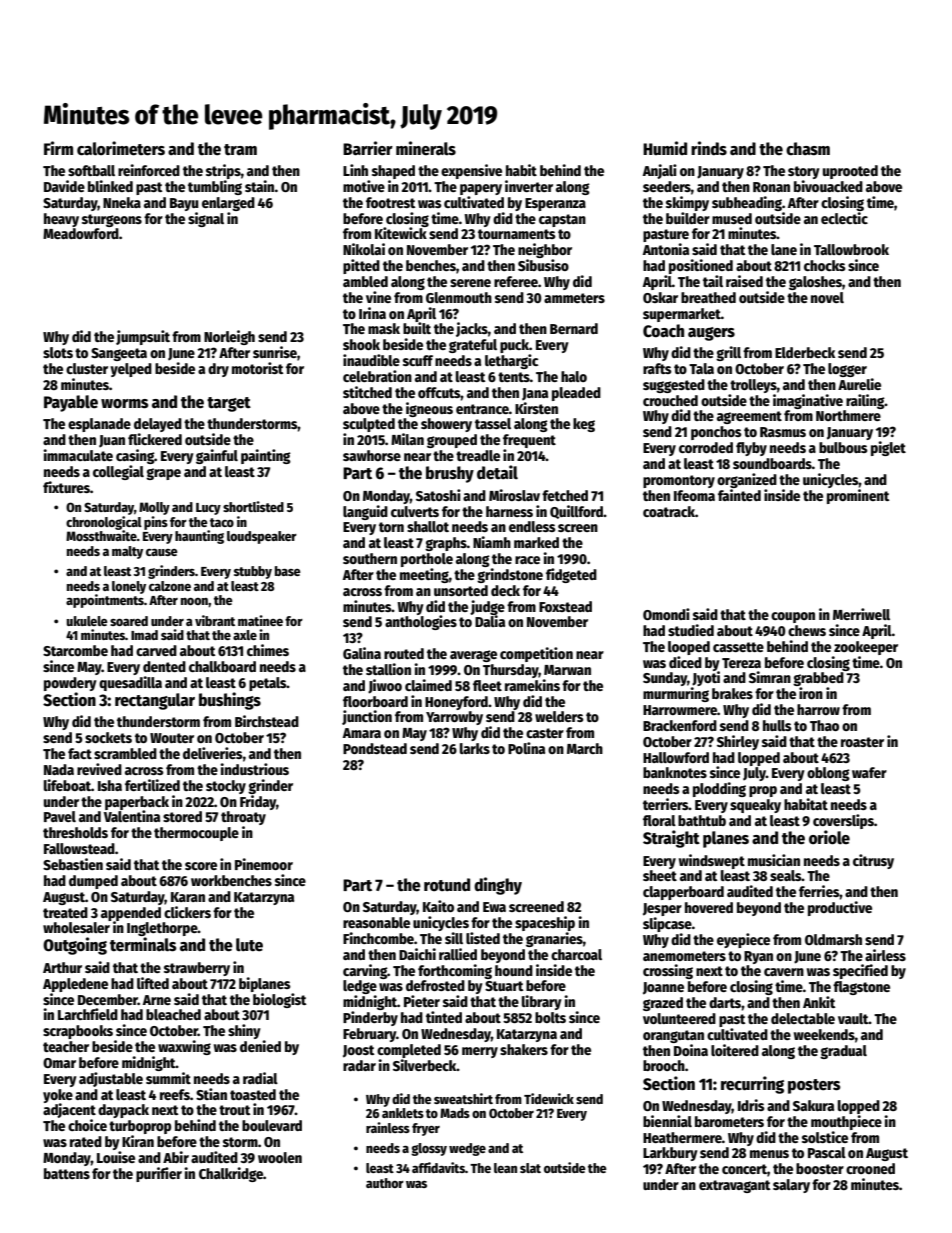 The image size is (952, 1233). What do you see at coordinates (78, 455) in the document?
I see `immaculate` at bounding box center [78, 455].
